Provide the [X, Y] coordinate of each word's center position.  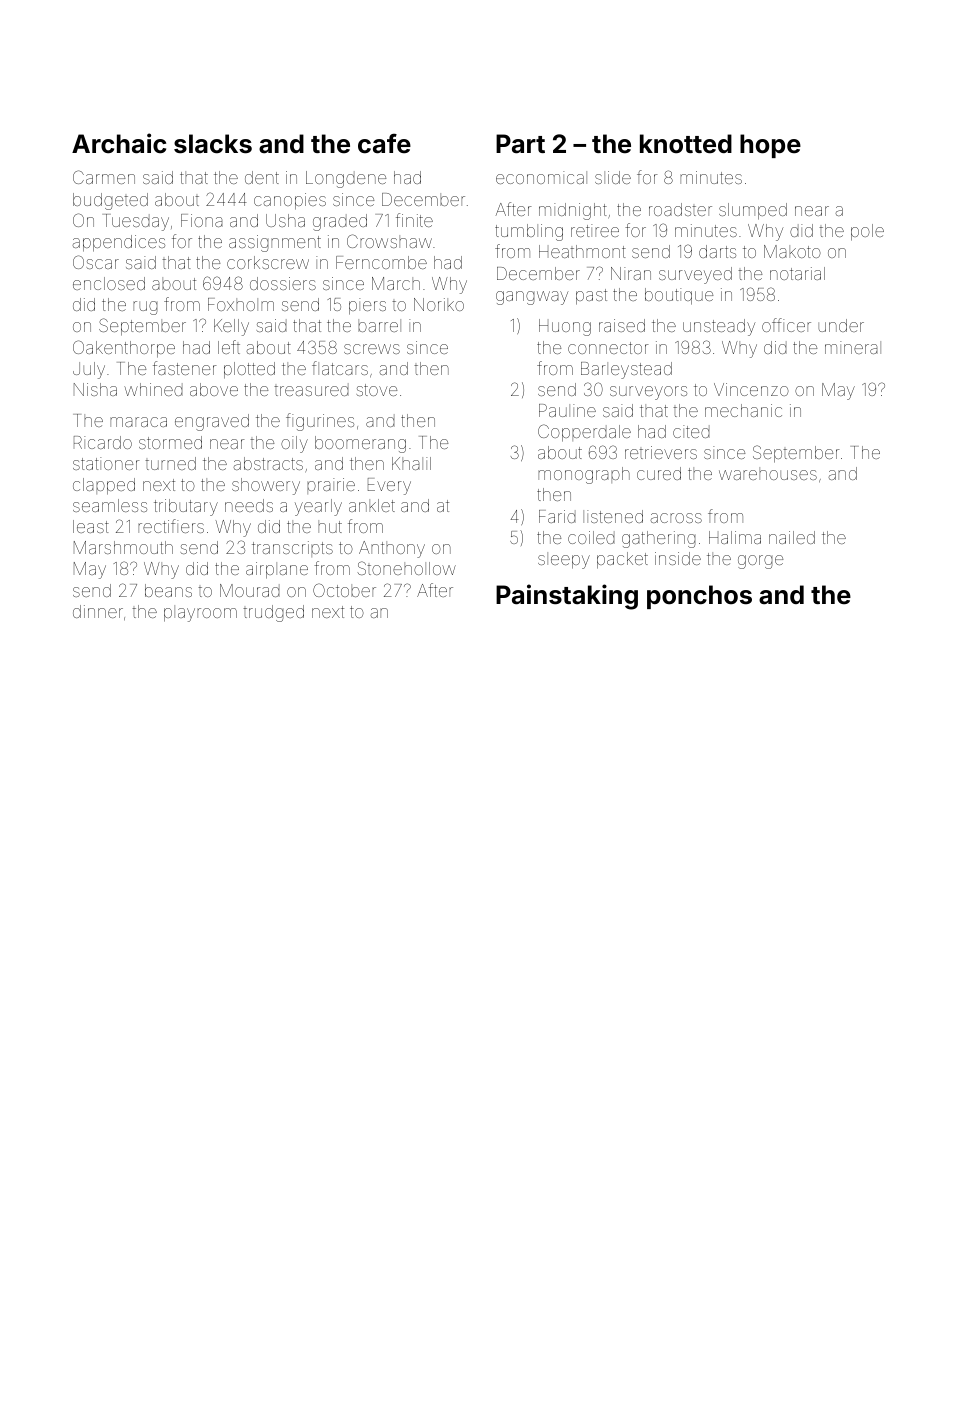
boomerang [360, 444]
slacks [213, 144]
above [214, 389]
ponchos [699, 597]
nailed [792, 537]
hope [770, 146]
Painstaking [567, 597]
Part [520, 144]
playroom [200, 613]
